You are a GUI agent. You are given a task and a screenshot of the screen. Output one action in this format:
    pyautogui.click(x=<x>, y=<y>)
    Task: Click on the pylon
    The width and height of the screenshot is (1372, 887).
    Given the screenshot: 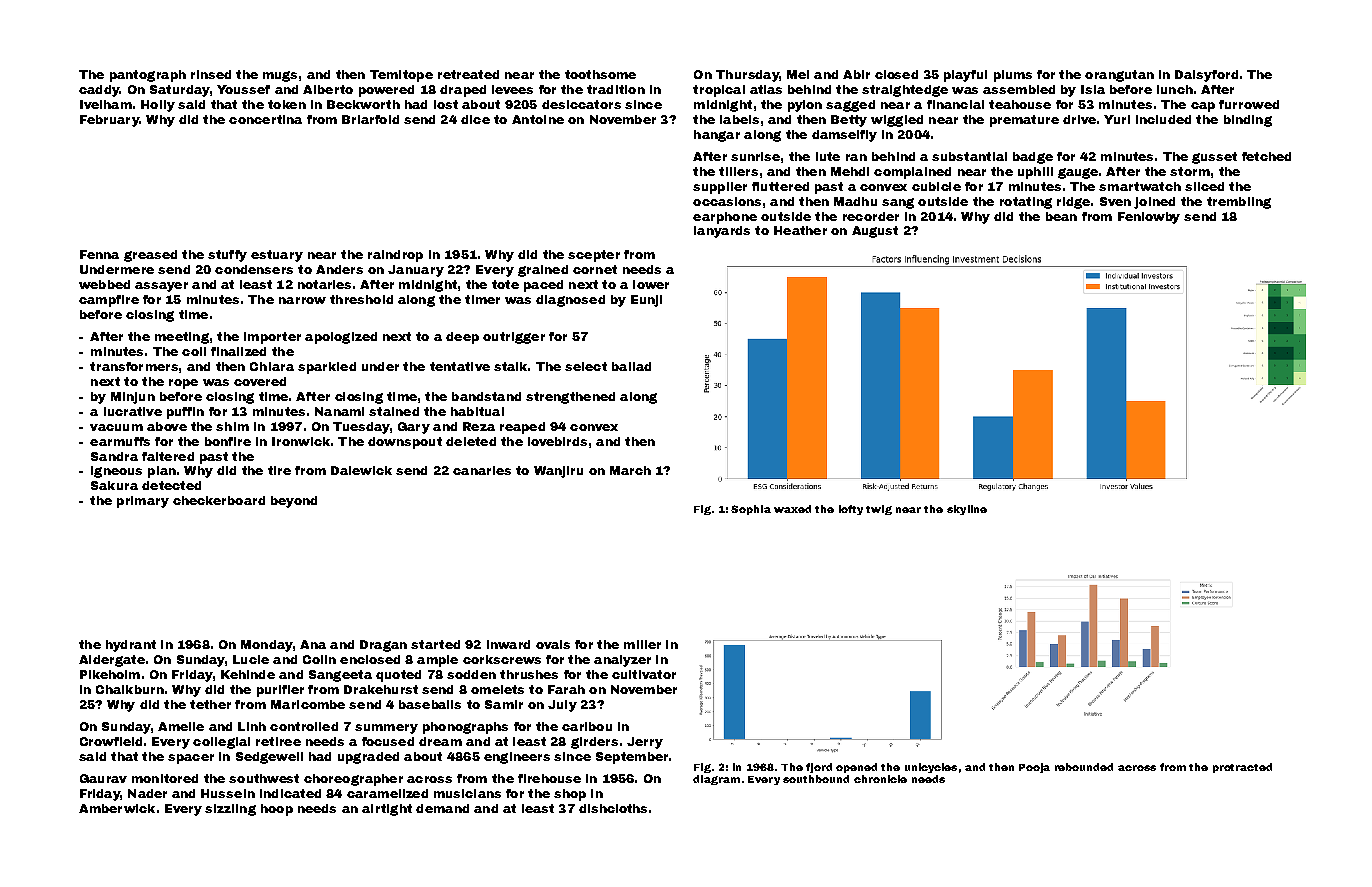 What is the action you would take?
    pyautogui.click(x=805, y=106)
